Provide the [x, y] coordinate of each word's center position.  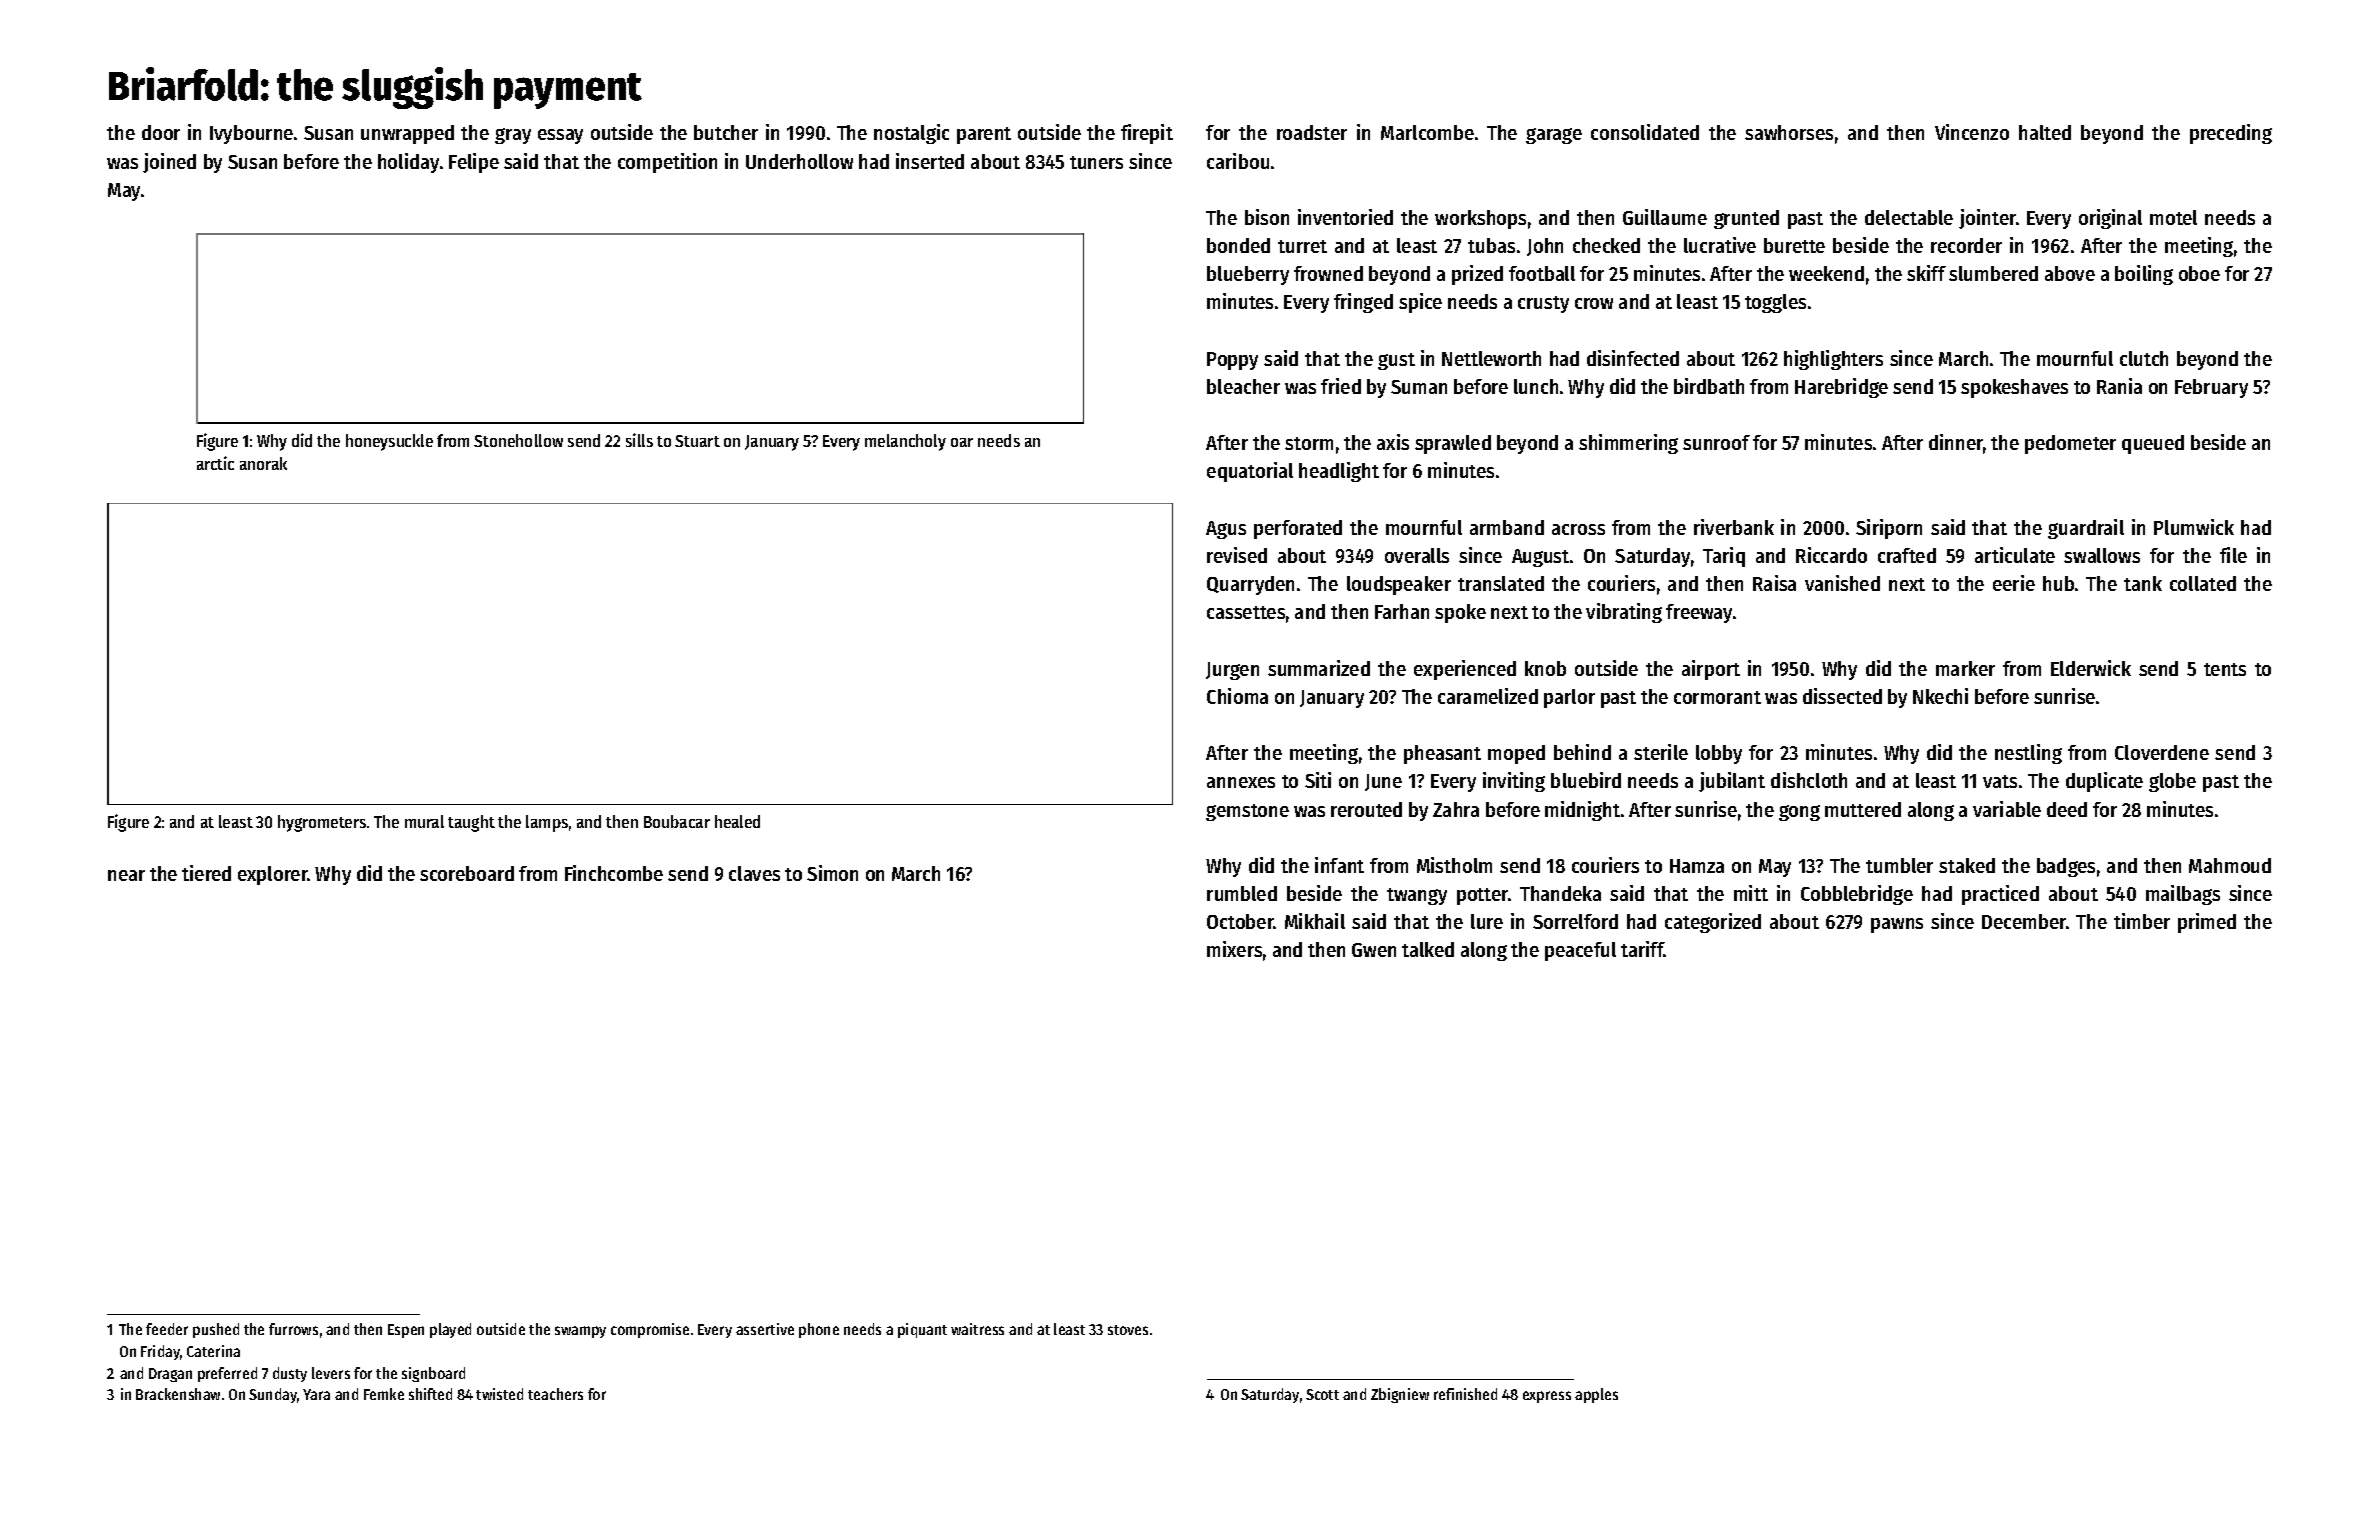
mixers [1234, 949]
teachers [555, 1394]
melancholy [905, 442]
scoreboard [467, 873]
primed [2207, 923]
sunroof [1716, 442]
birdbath [1709, 386]
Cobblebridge [1857, 895]
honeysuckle [389, 442]
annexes [1241, 782]
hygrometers [322, 823]
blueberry [1248, 275]
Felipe [474, 163]
